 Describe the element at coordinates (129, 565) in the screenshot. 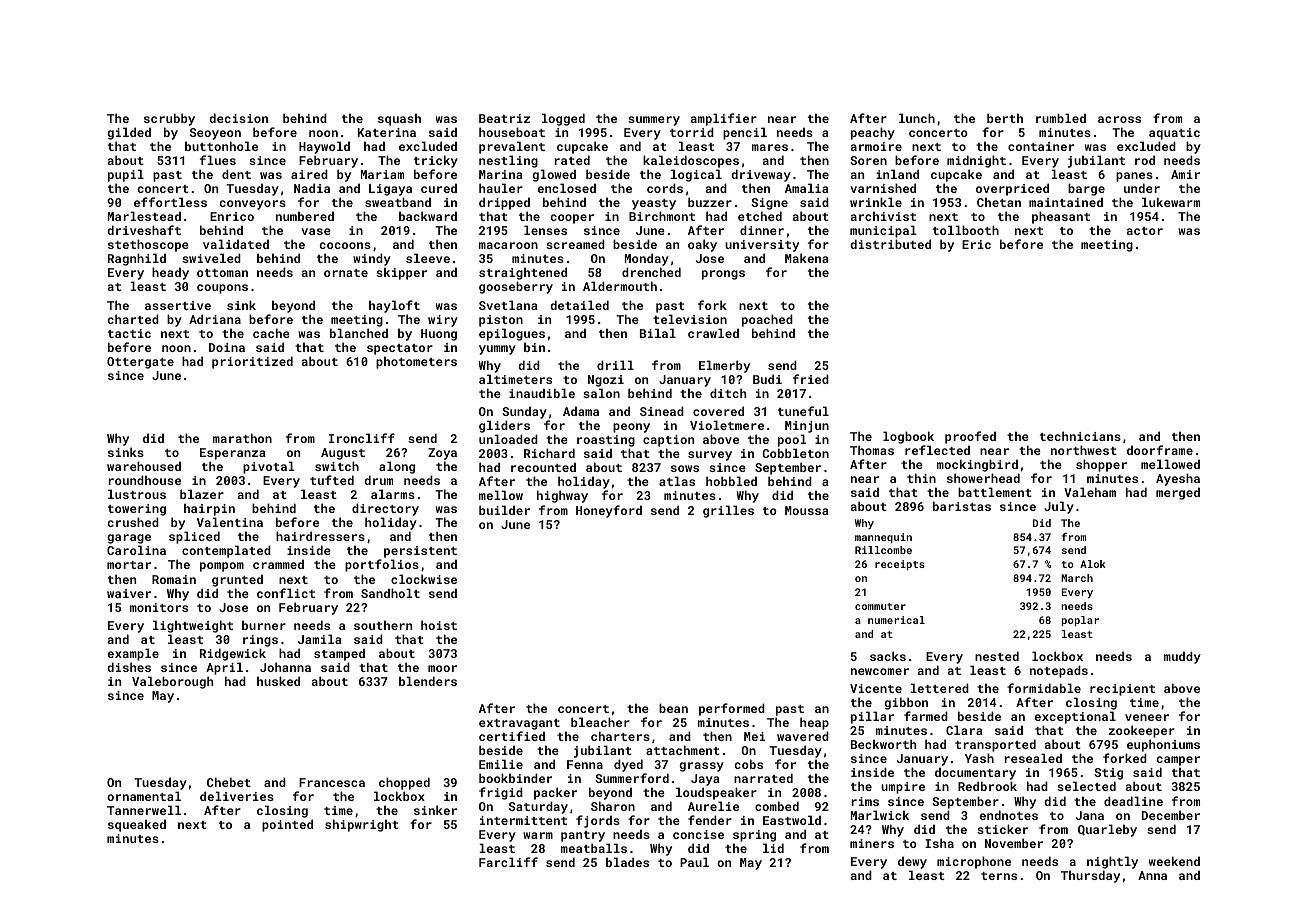

I see `mortar` at that location.
